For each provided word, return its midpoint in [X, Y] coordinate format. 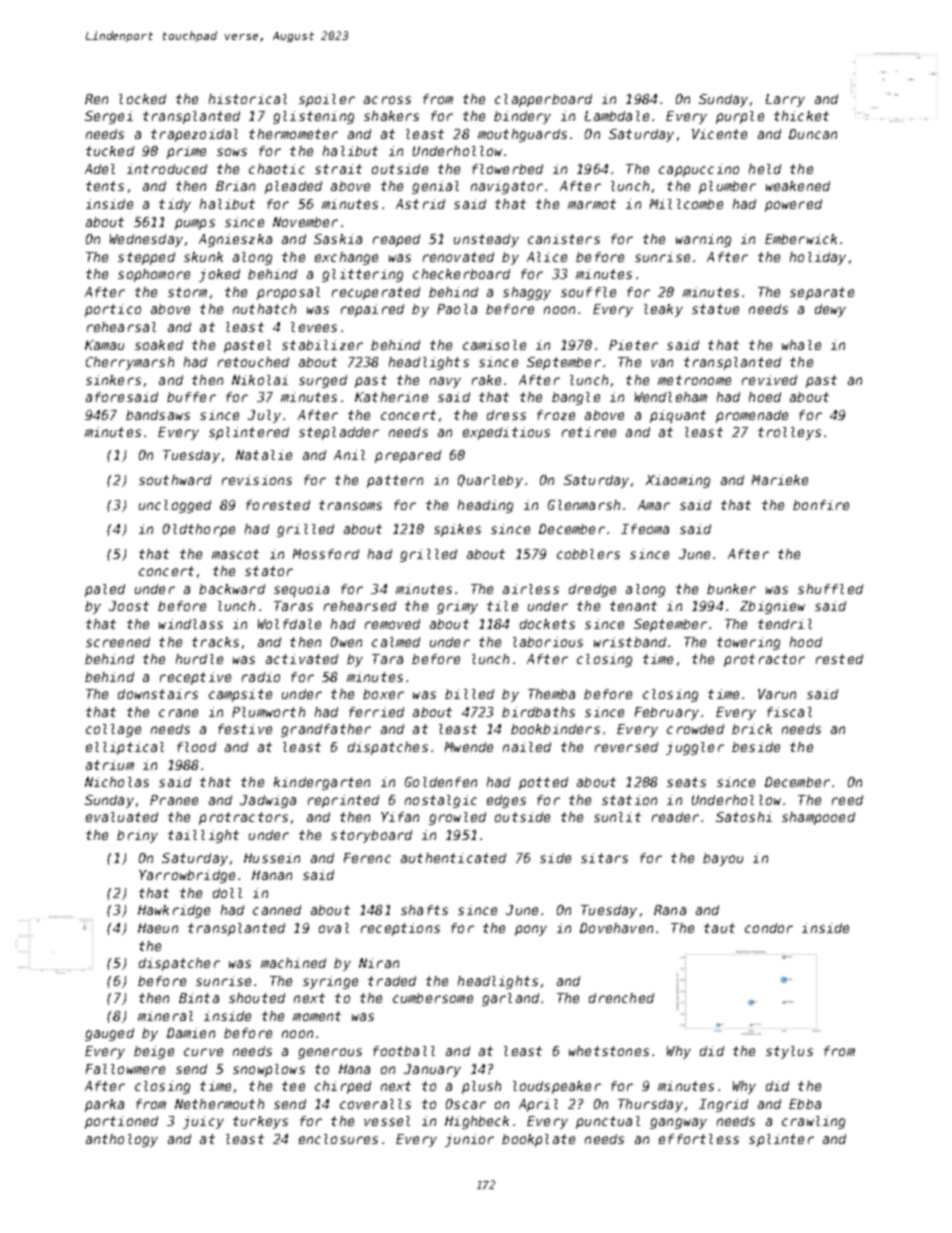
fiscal [789, 712]
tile [502, 606]
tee [293, 1086]
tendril [785, 624]
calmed [396, 642]
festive [245, 729]
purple [740, 117]
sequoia [301, 590]
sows [232, 152]
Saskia [338, 239]
